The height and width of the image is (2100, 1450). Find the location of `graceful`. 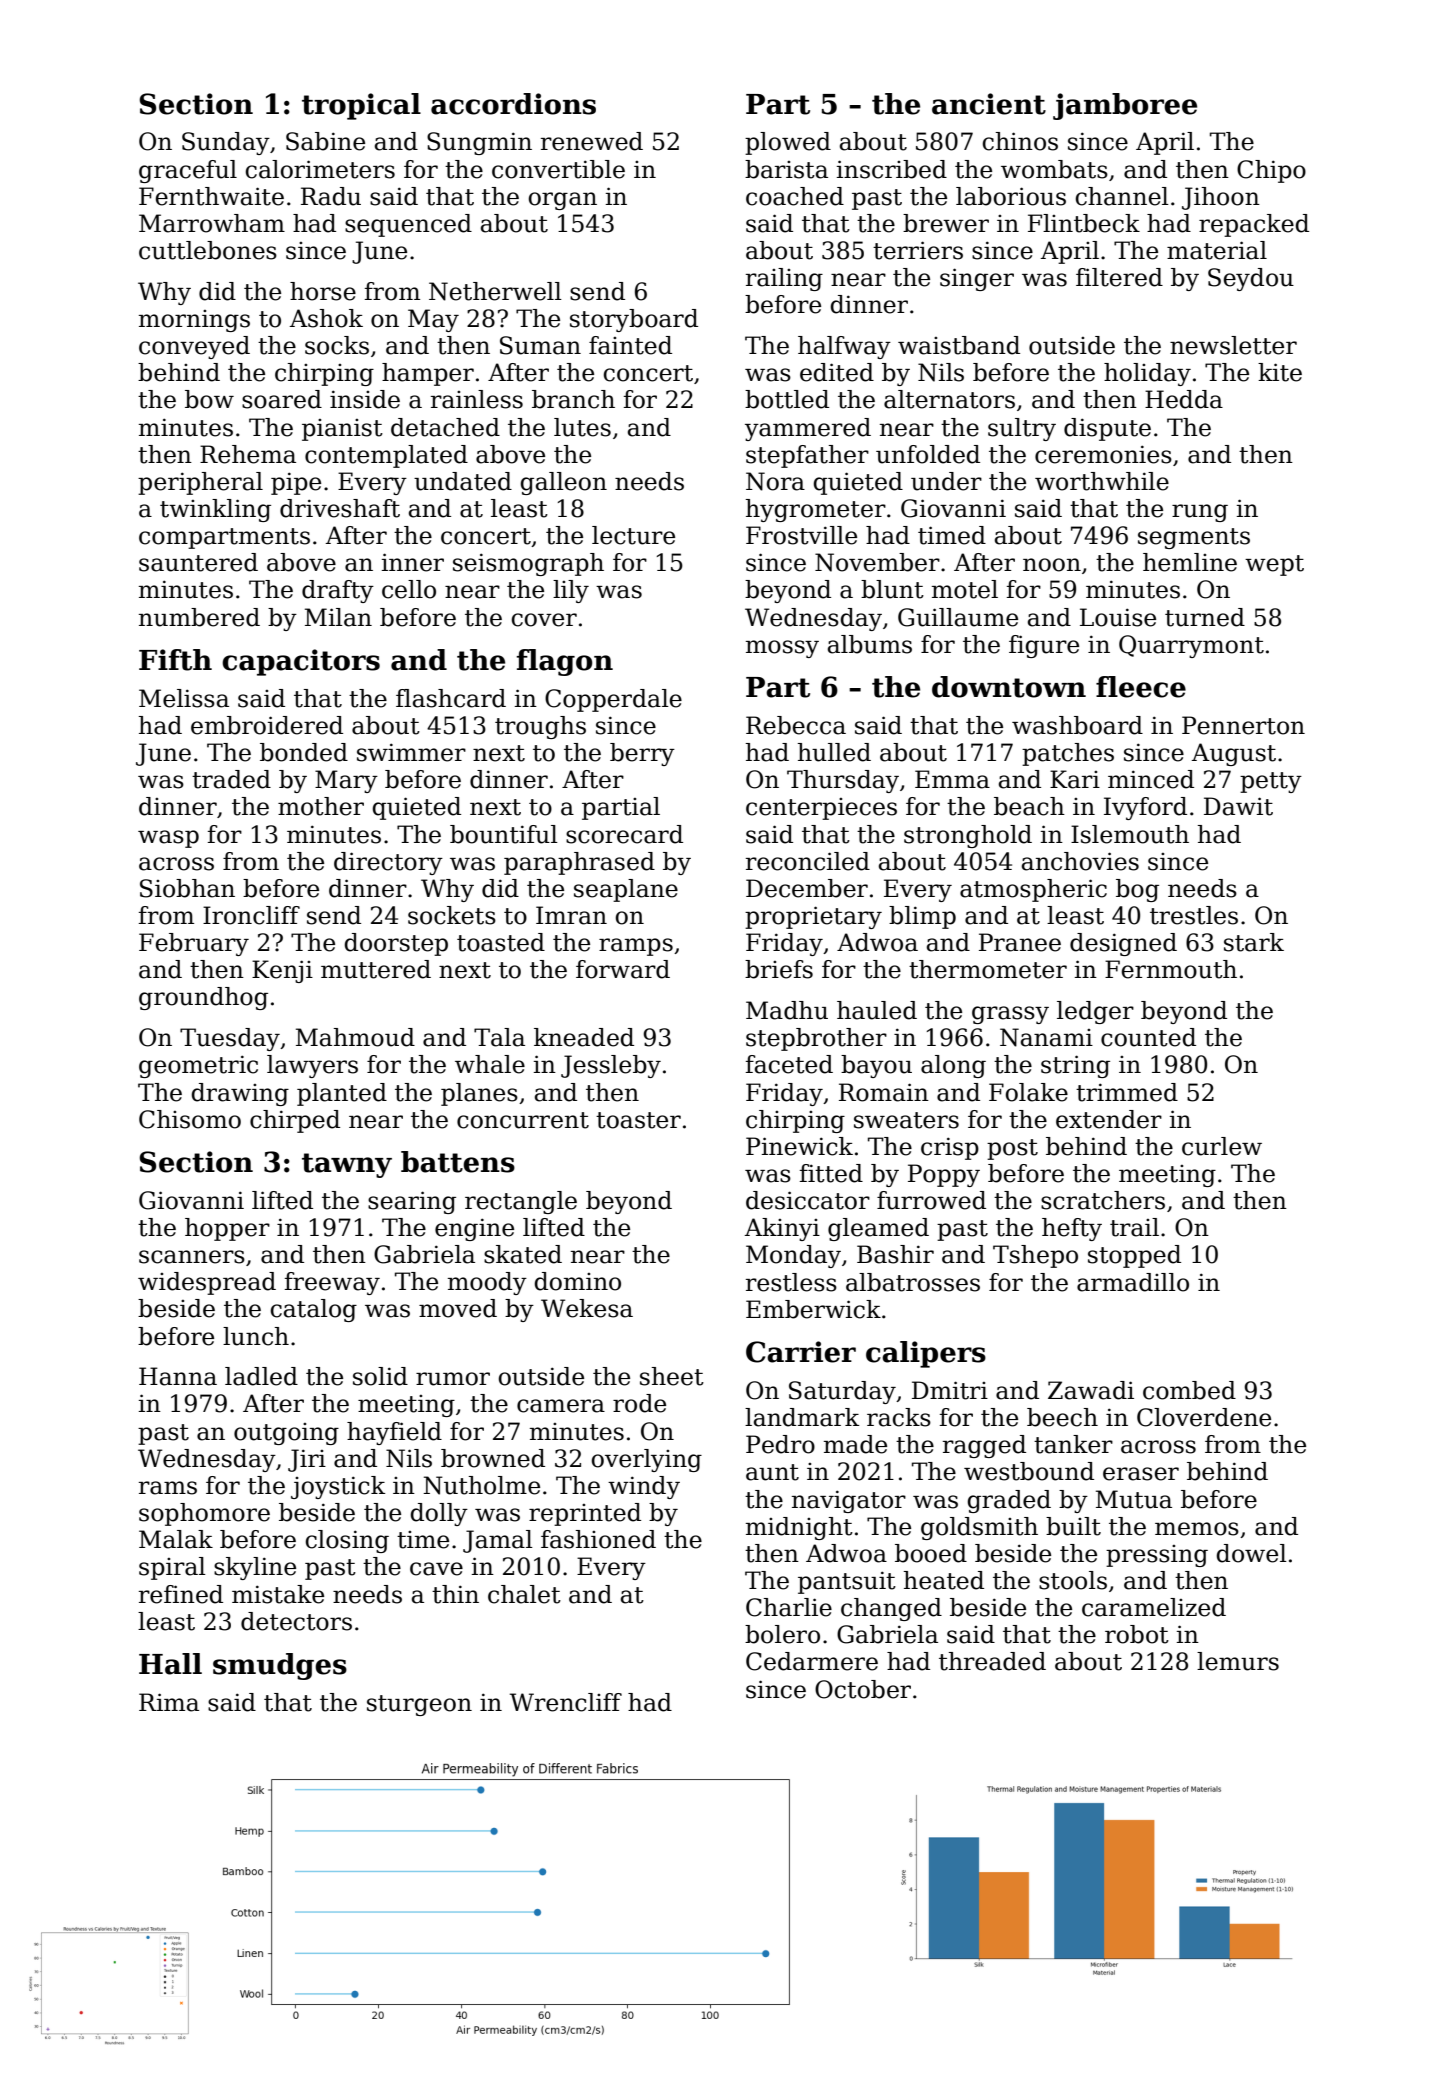

graceful is located at coordinates (188, 171).
